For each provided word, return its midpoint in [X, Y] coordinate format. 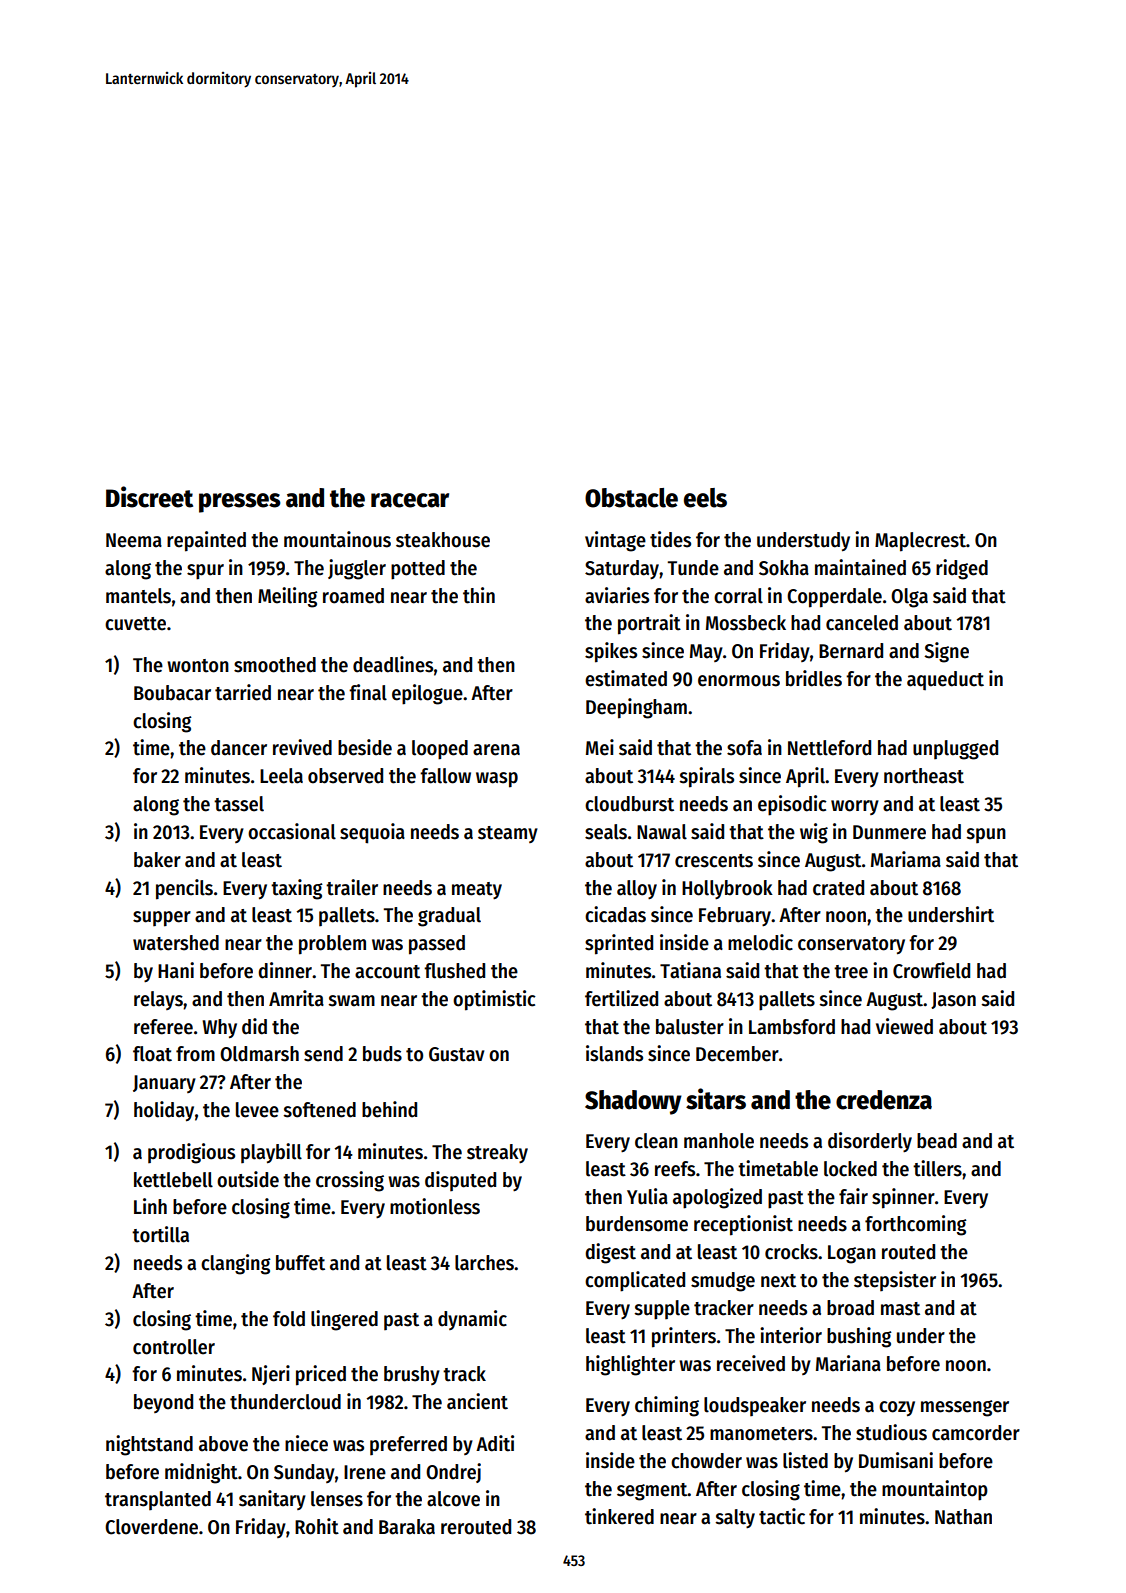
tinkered [619, 1516]
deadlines [393, 664]
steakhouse [443, 540]
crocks [791, 1252]
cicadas [615, 914]
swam [351, 1001]
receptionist [743, 1225]
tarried [243, 692]
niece [306, 1443]
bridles [814, 678]
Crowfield [931, 970]
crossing [350, 1181]
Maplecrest [920, 542]
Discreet [149, 497]
